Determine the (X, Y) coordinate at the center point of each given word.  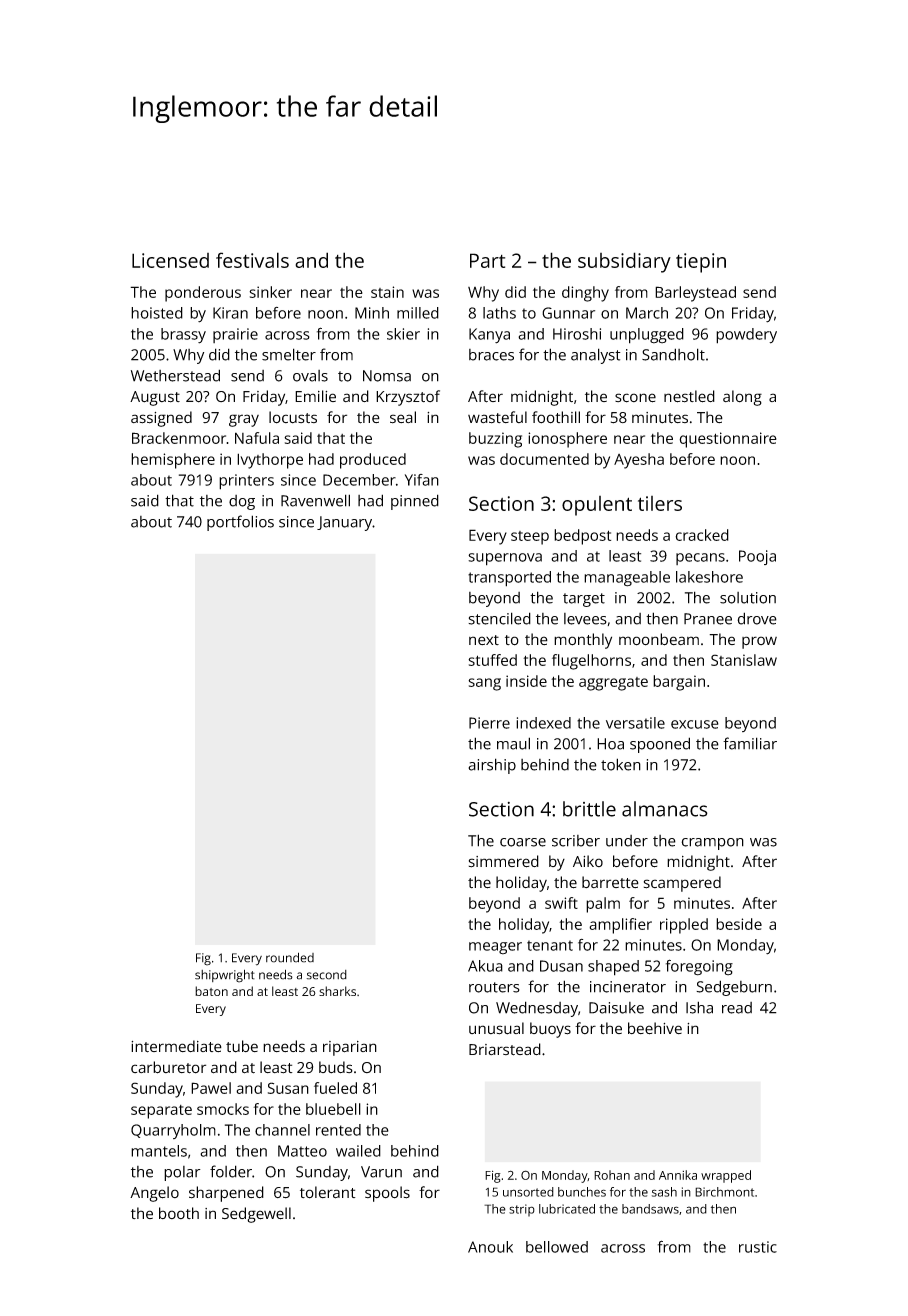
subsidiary (624, 262)
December (359, 480)
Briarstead (505, 1049)
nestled (689, 396)
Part (487, 260)
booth (179, 1213)
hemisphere (173, 461)
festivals (252, 260)
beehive (655, 1028)
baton (211, 991)
